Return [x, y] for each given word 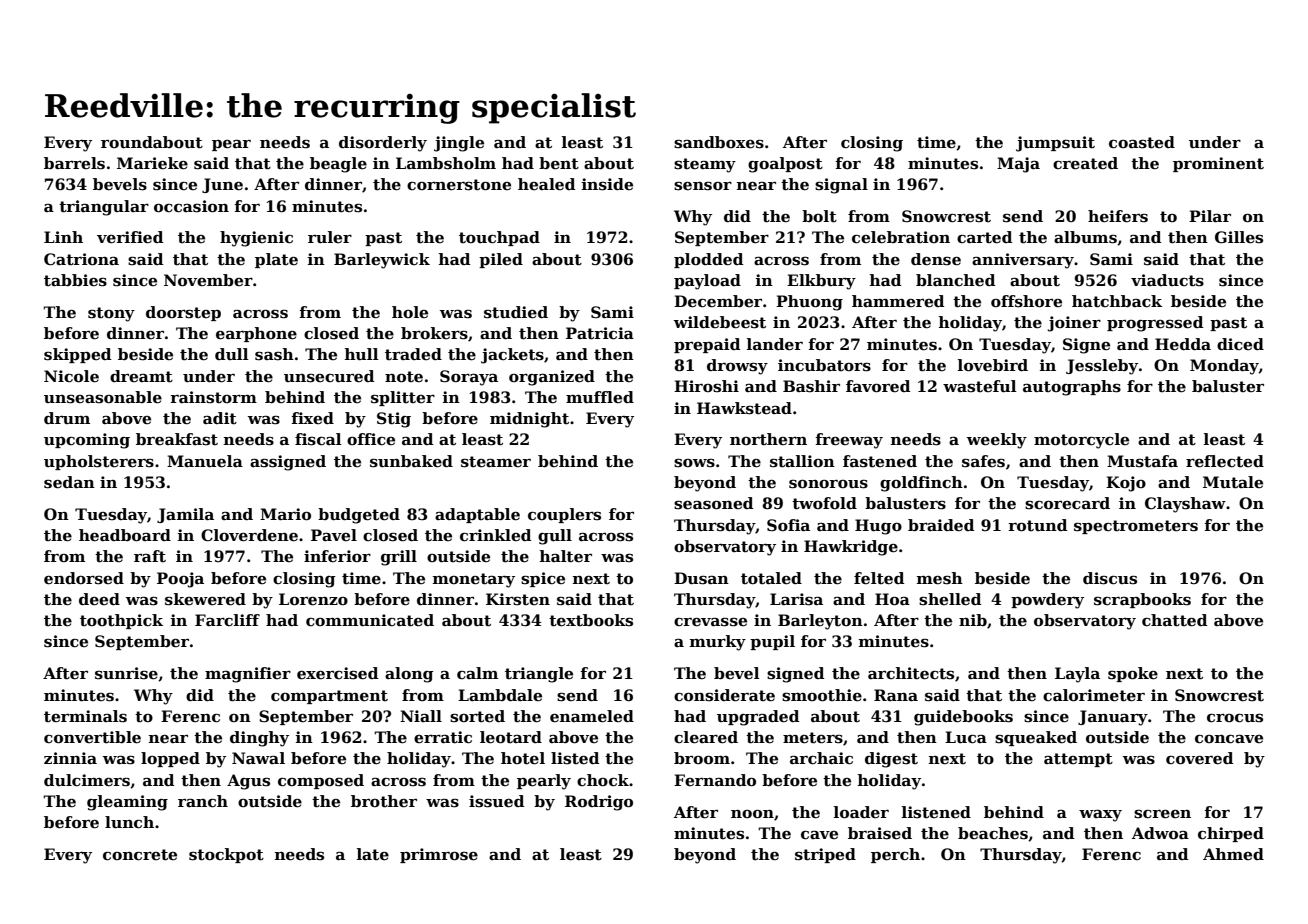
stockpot [226, 855]
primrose [439, 855]
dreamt [141, 376]
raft [150, 556]
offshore [1026, 301]
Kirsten [518, 599]
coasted [1142, 142]
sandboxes [719, 142]
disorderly [383, 144]
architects [911, 673]
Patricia [600, 333]
